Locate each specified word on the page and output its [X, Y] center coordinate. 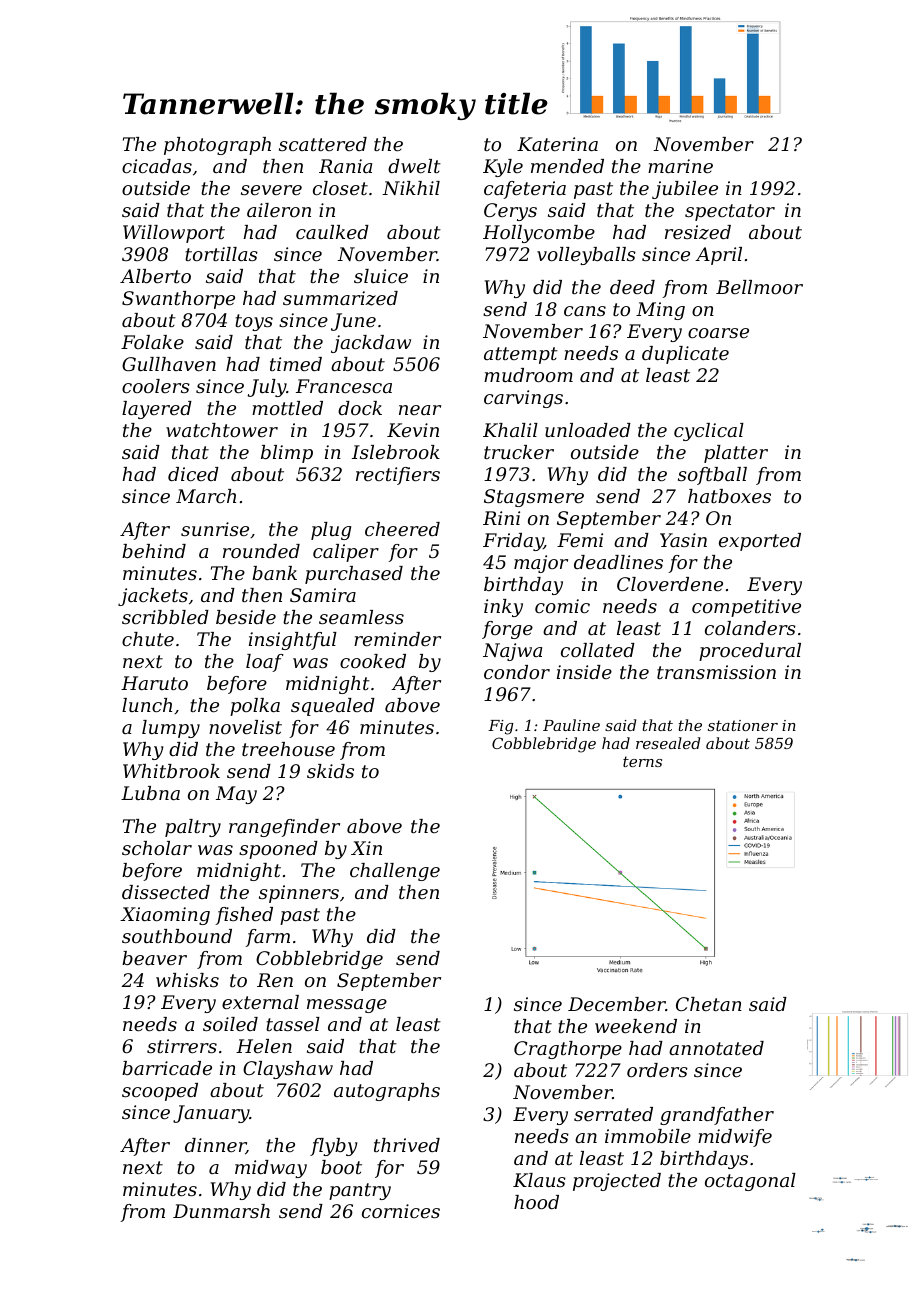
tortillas [221, 254]
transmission [716, 672]
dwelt [414, 166]
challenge [395, 872]
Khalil [510, 430]
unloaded [588, 430]
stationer [743, 725]
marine [680, 166]
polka [255, 707]
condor [517, 672]
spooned [278, 850]
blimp [287, 454]
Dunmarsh [221, 1211]
